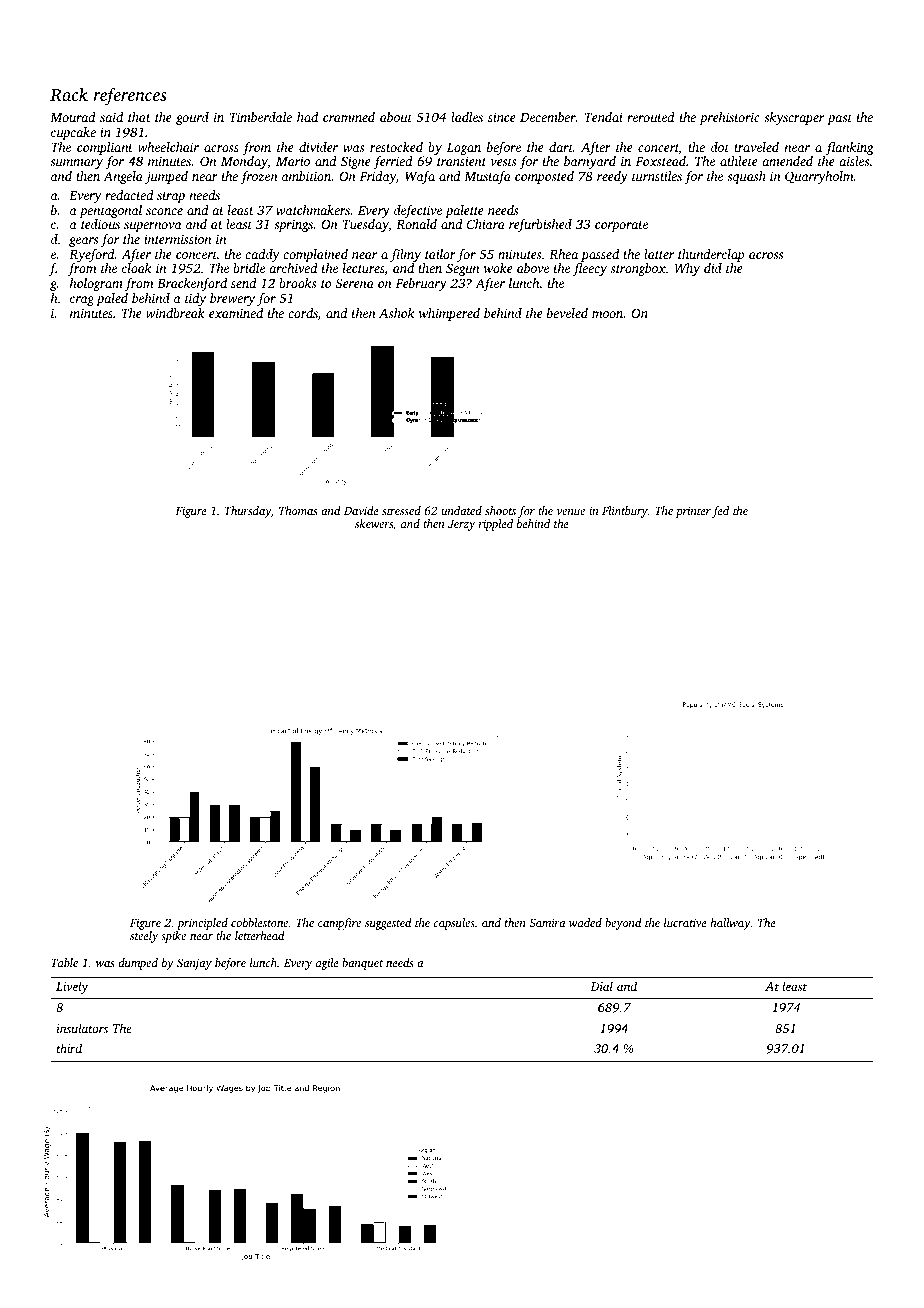 This screenshot has width=924, height=1308. Describe the element at coordinates (293, 225) in the screenshot. I see `springs` at that location.
